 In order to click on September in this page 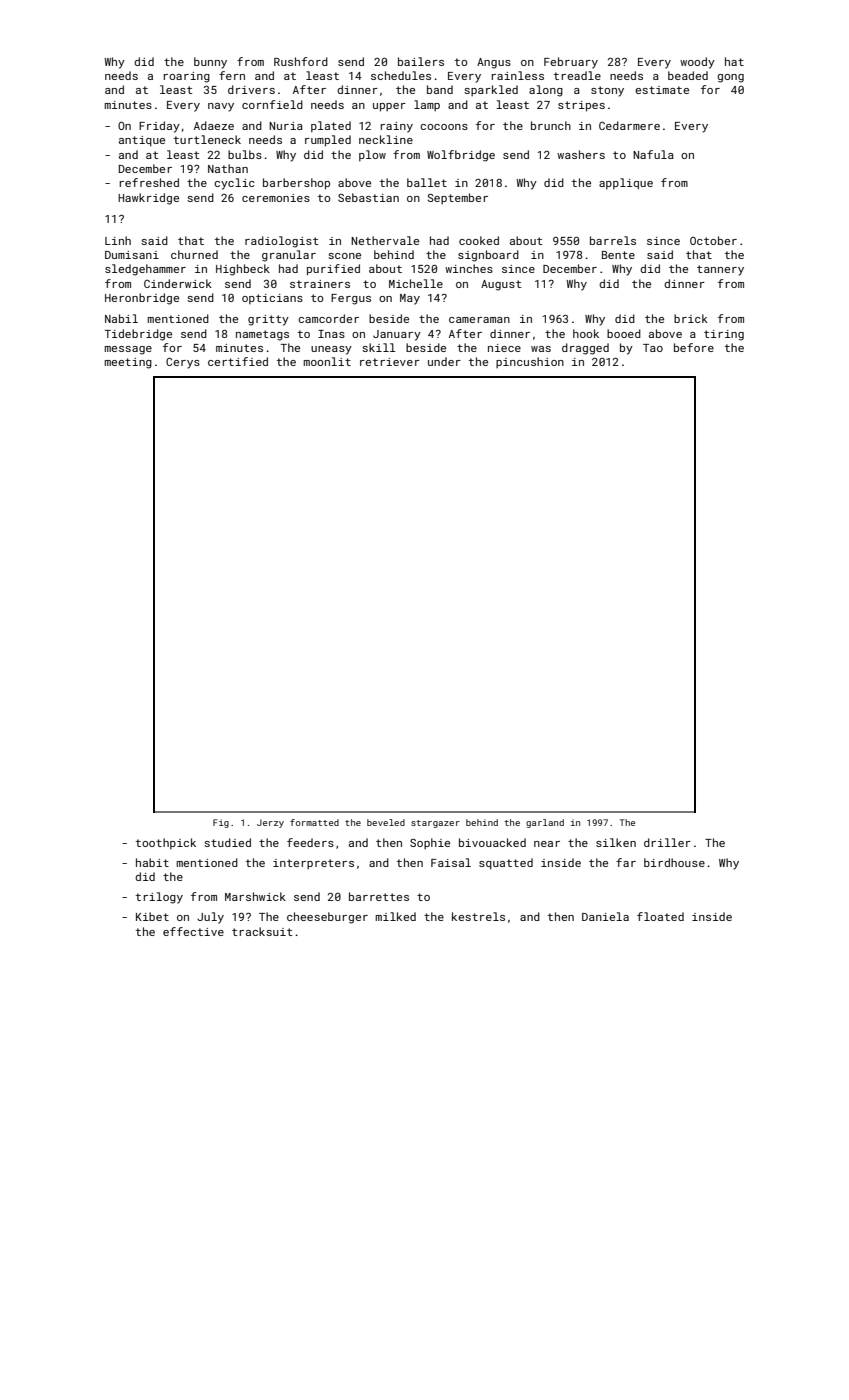, I will do `click(458, 198)`.
